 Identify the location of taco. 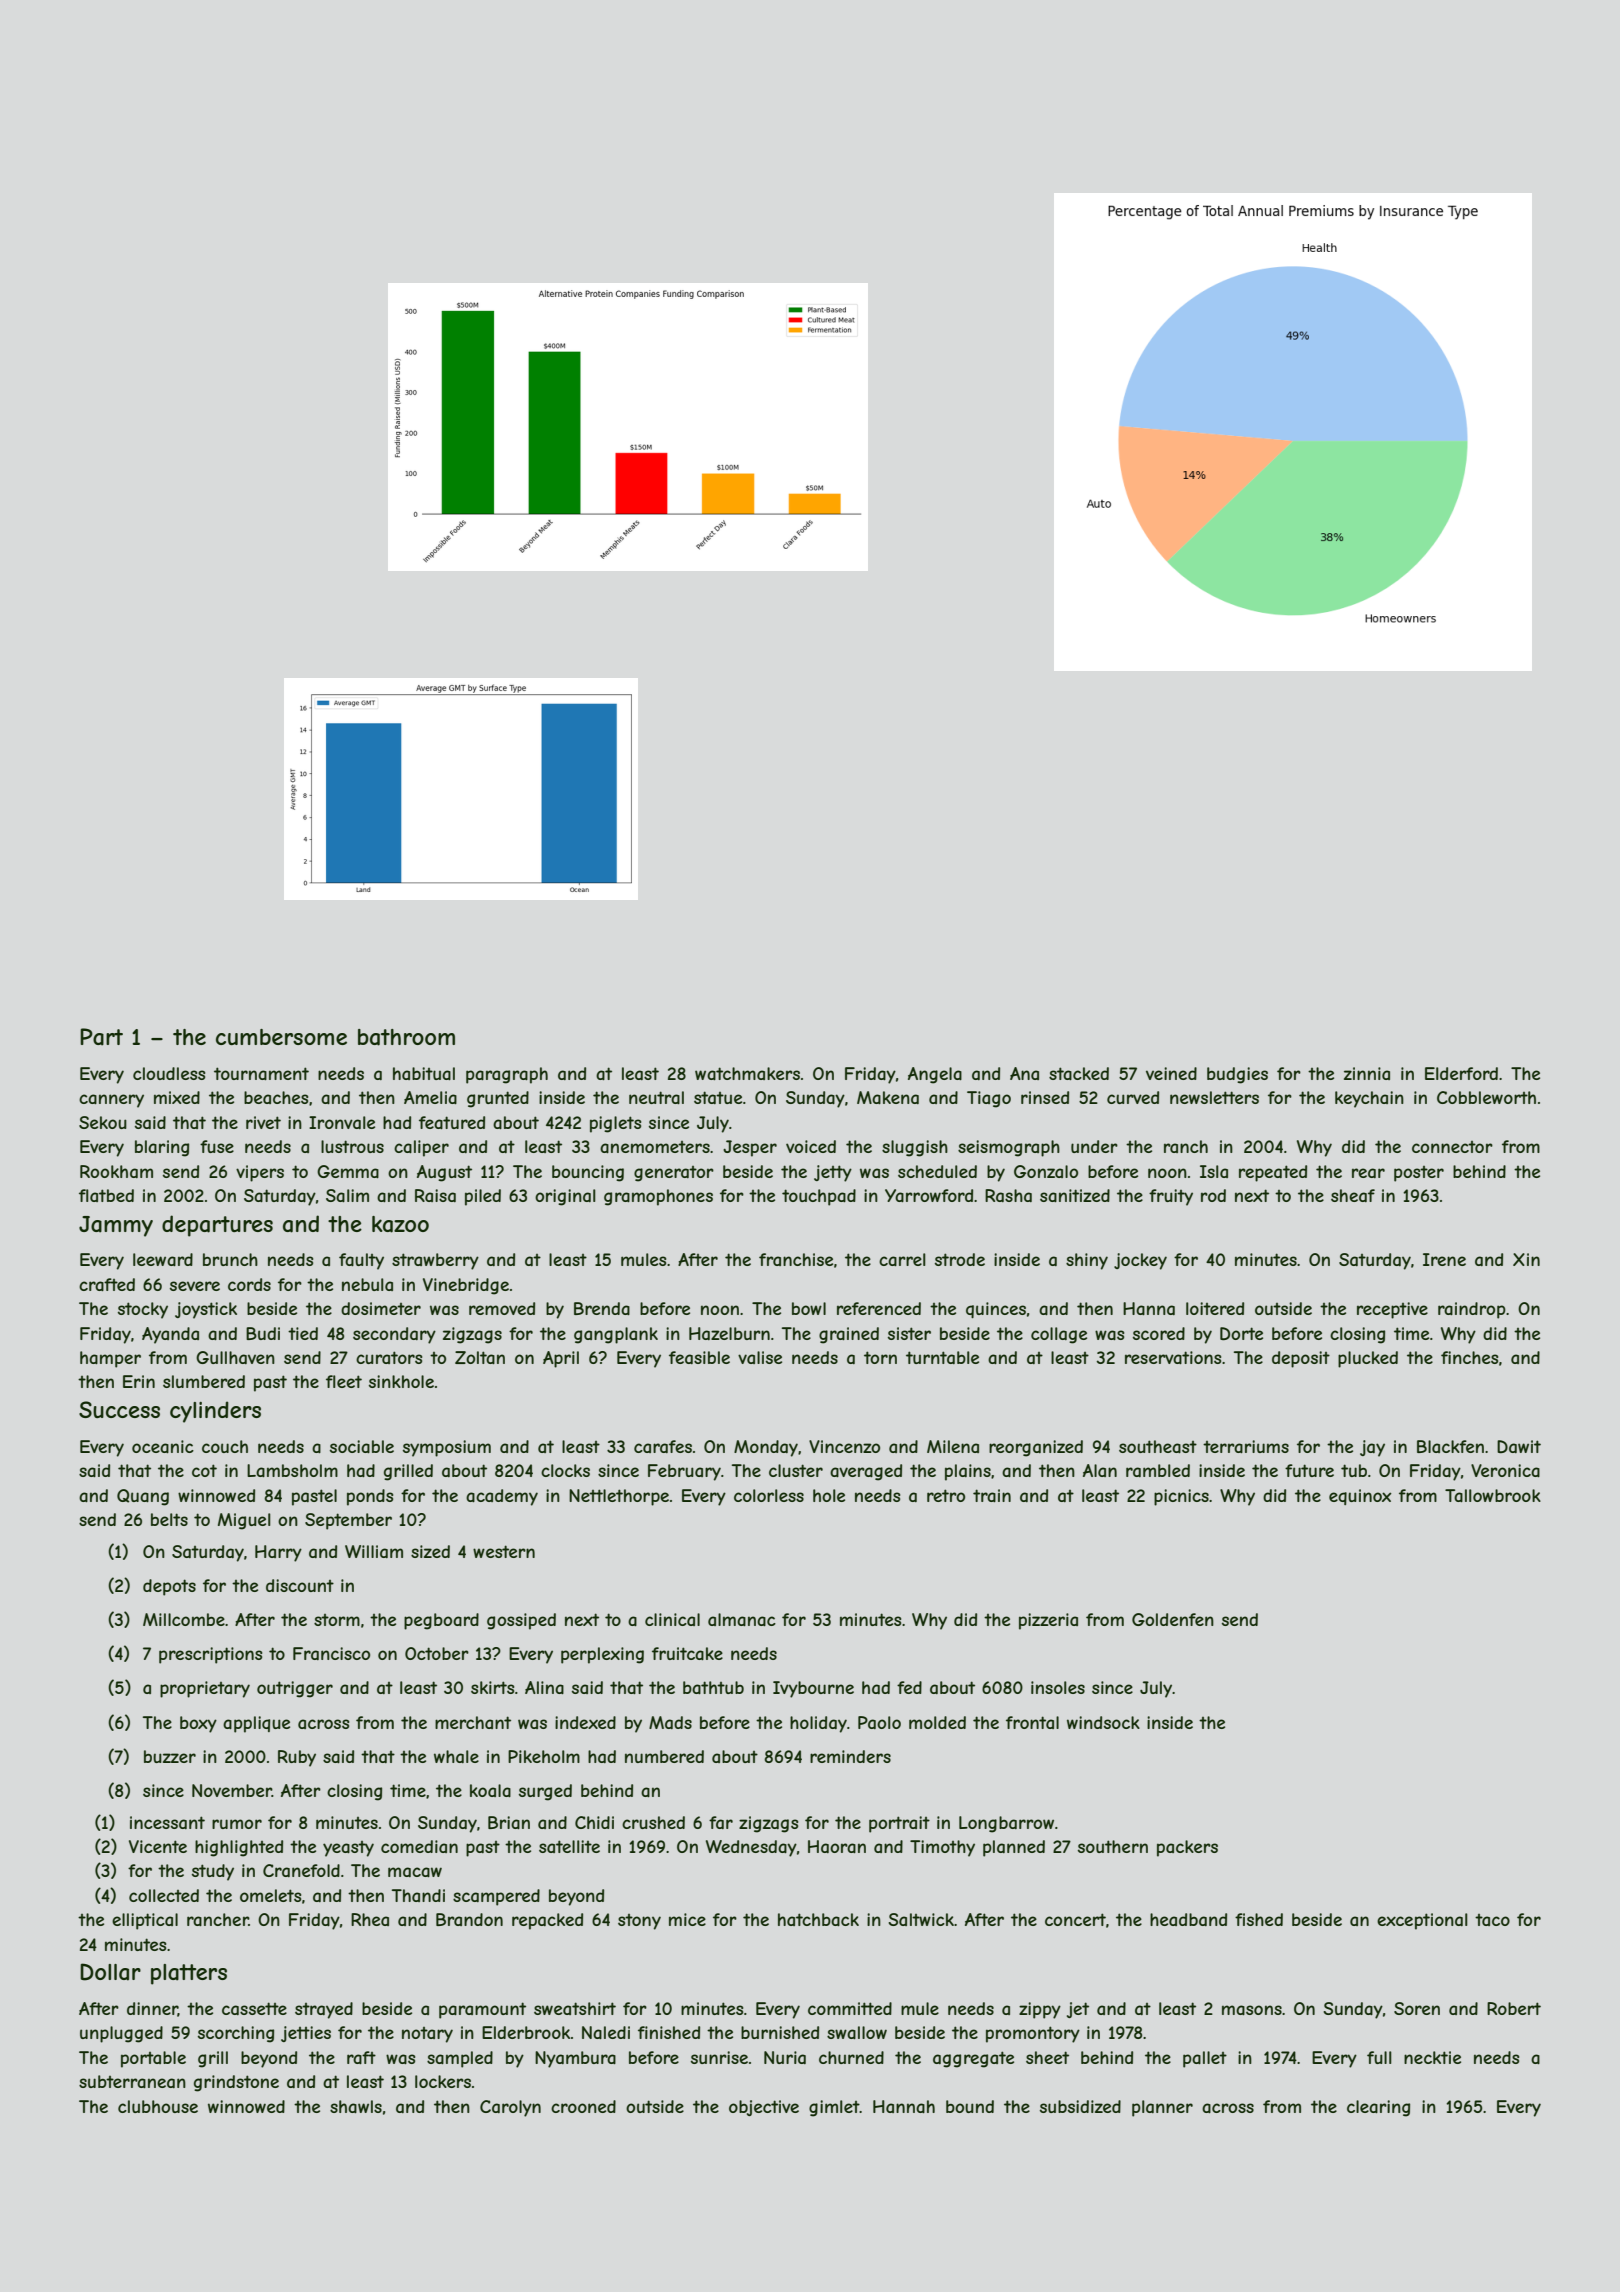
(1492, 1920).
